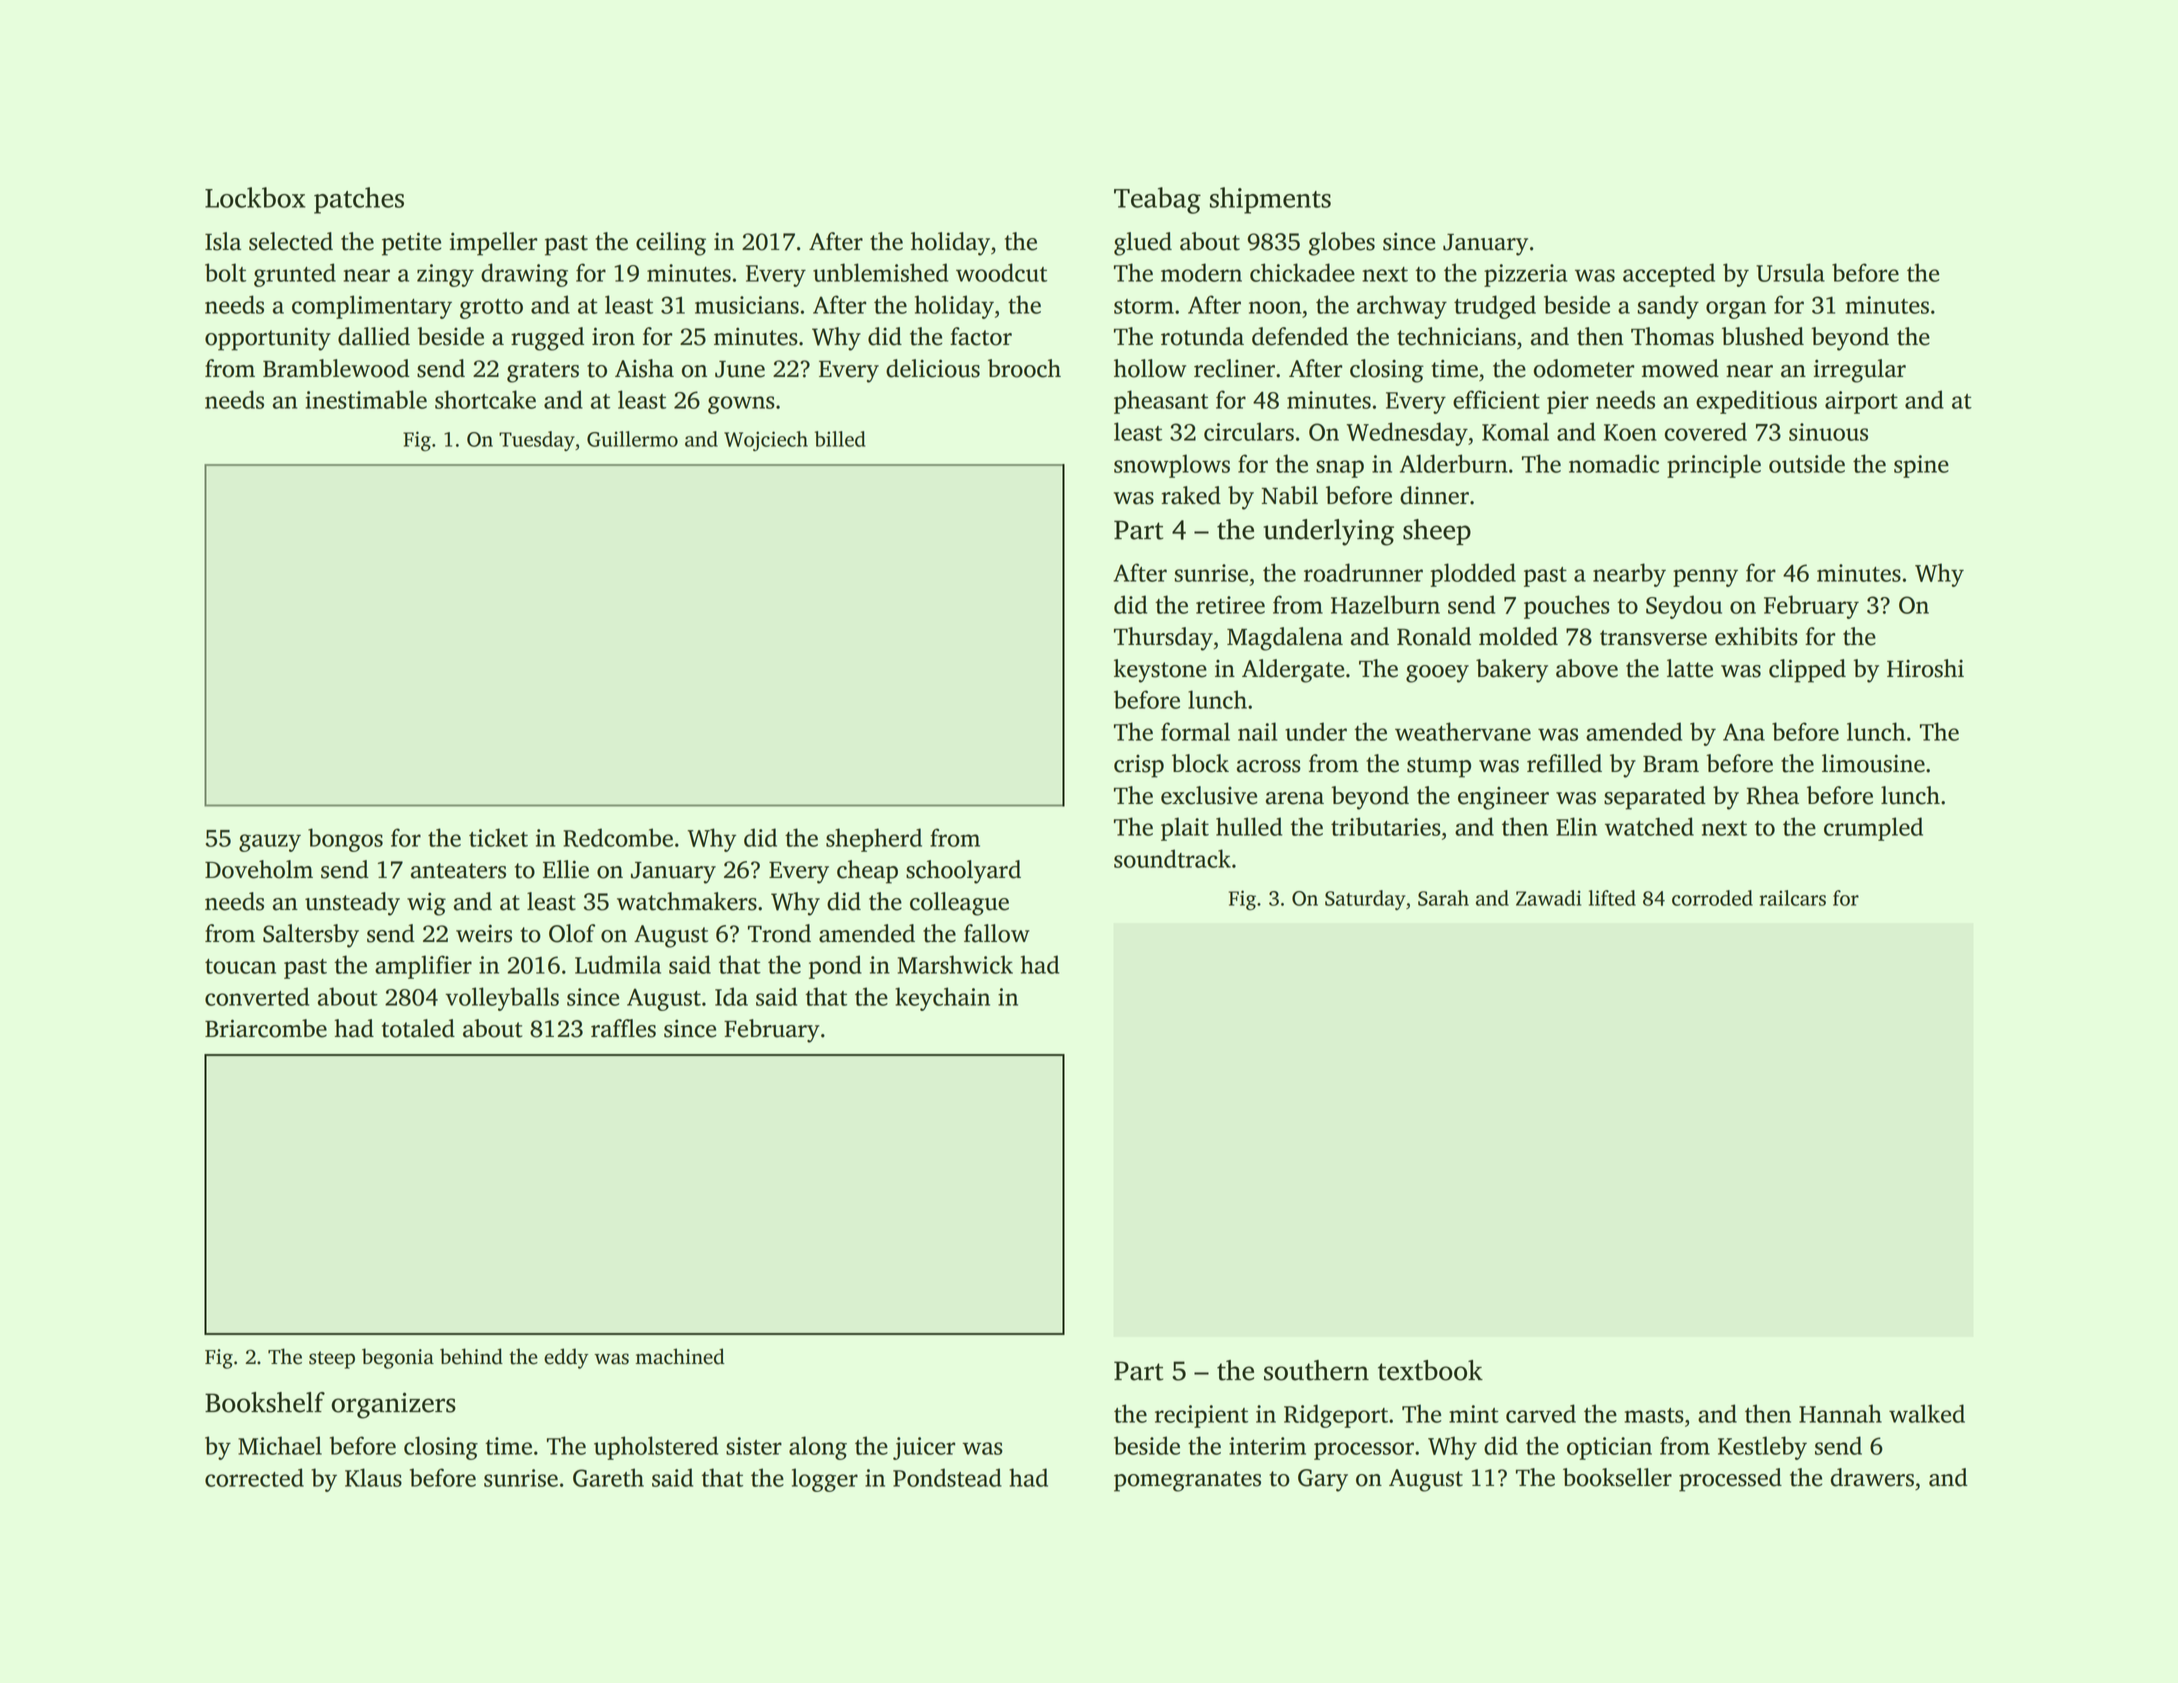 This screenshot has height=1683, width=2178. What do you see at coordinates (1515, 431) in the screenshot?
I see `Komal` at bounding box center [1515, 431].
